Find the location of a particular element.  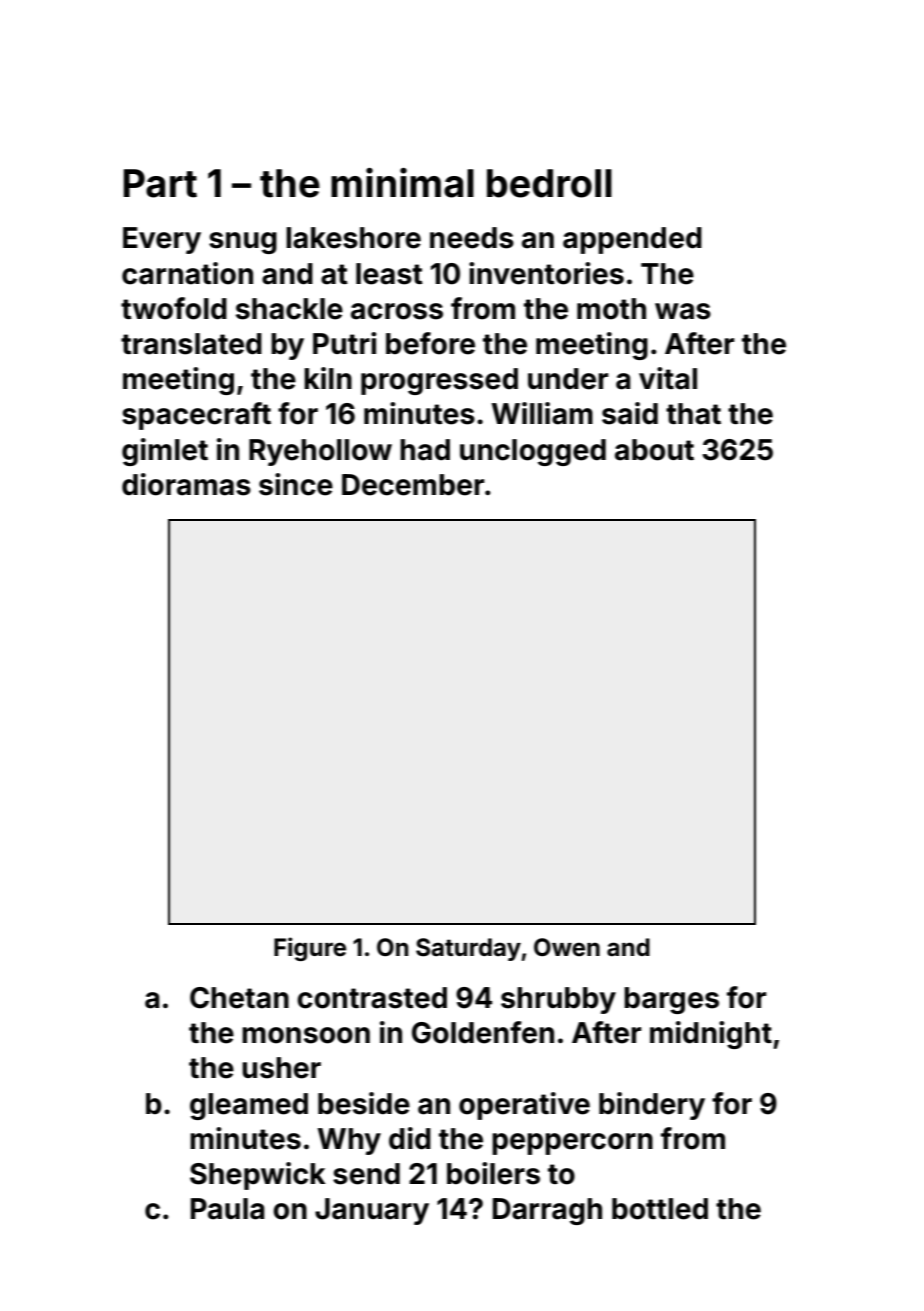

dioramas is located at coordinates (186, 484).
